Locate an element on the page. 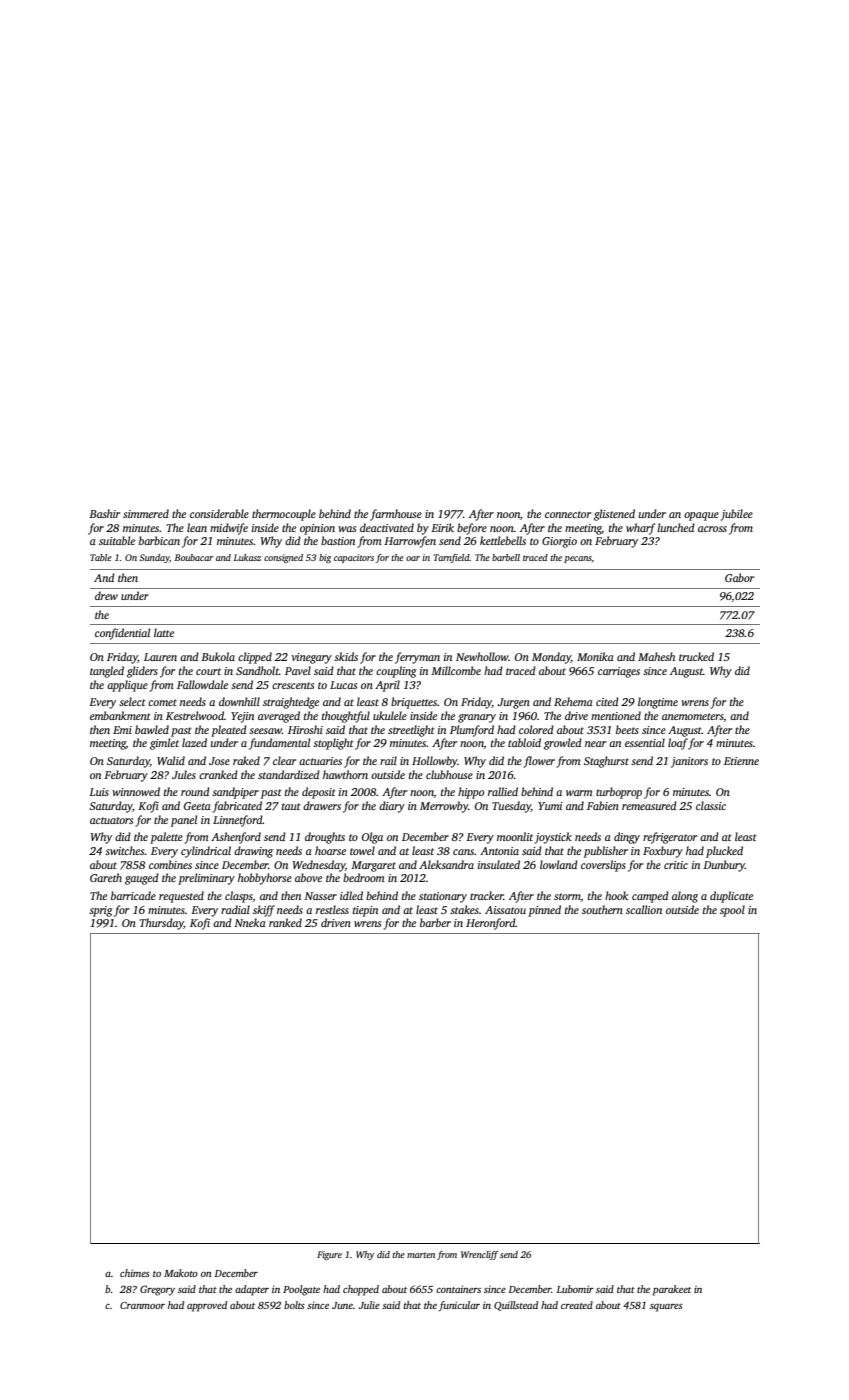  jubilee is located at coordinates (737, 515).
